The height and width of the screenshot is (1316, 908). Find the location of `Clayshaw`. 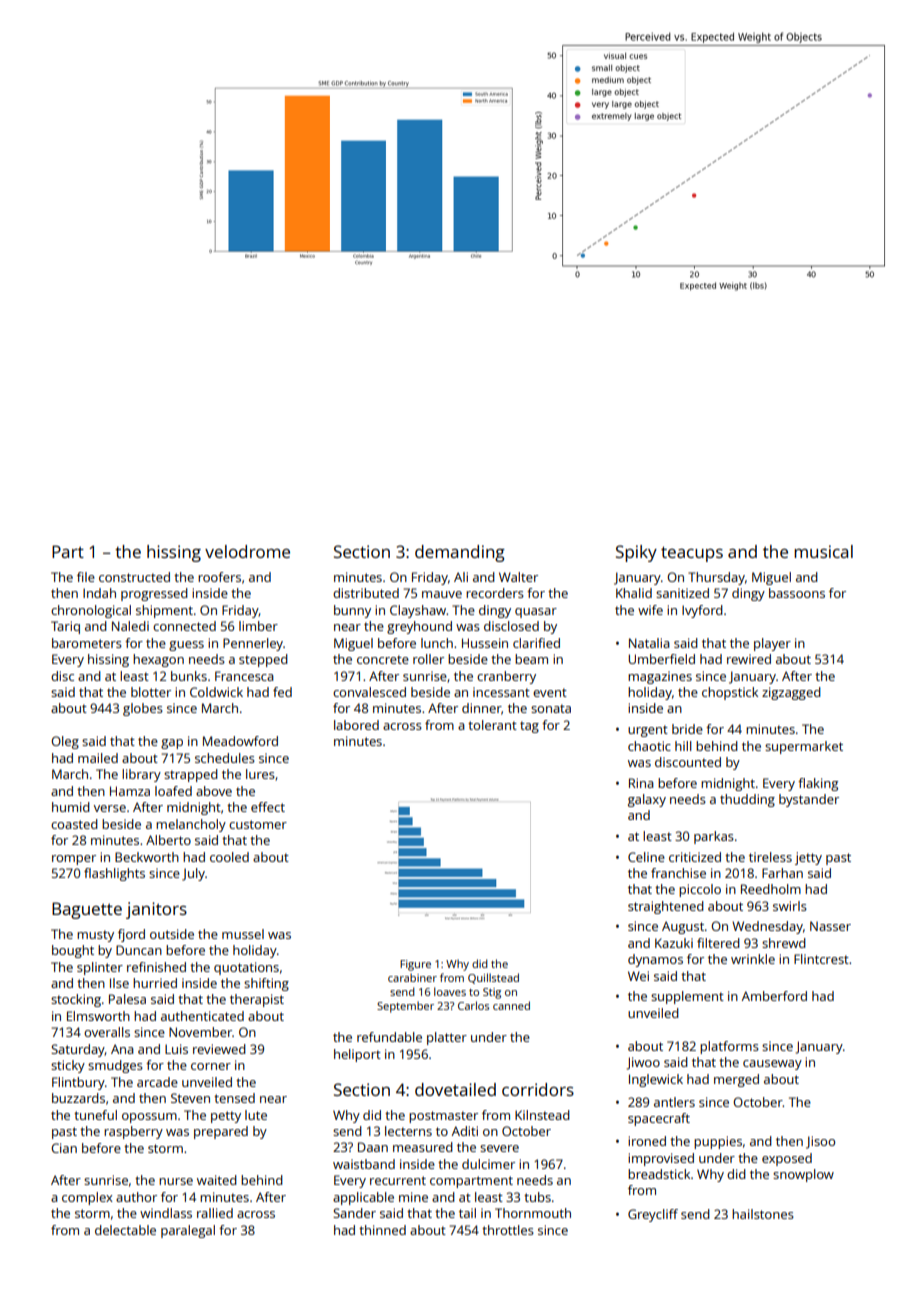

Clayshaw is located at coordinates (418, 611).
